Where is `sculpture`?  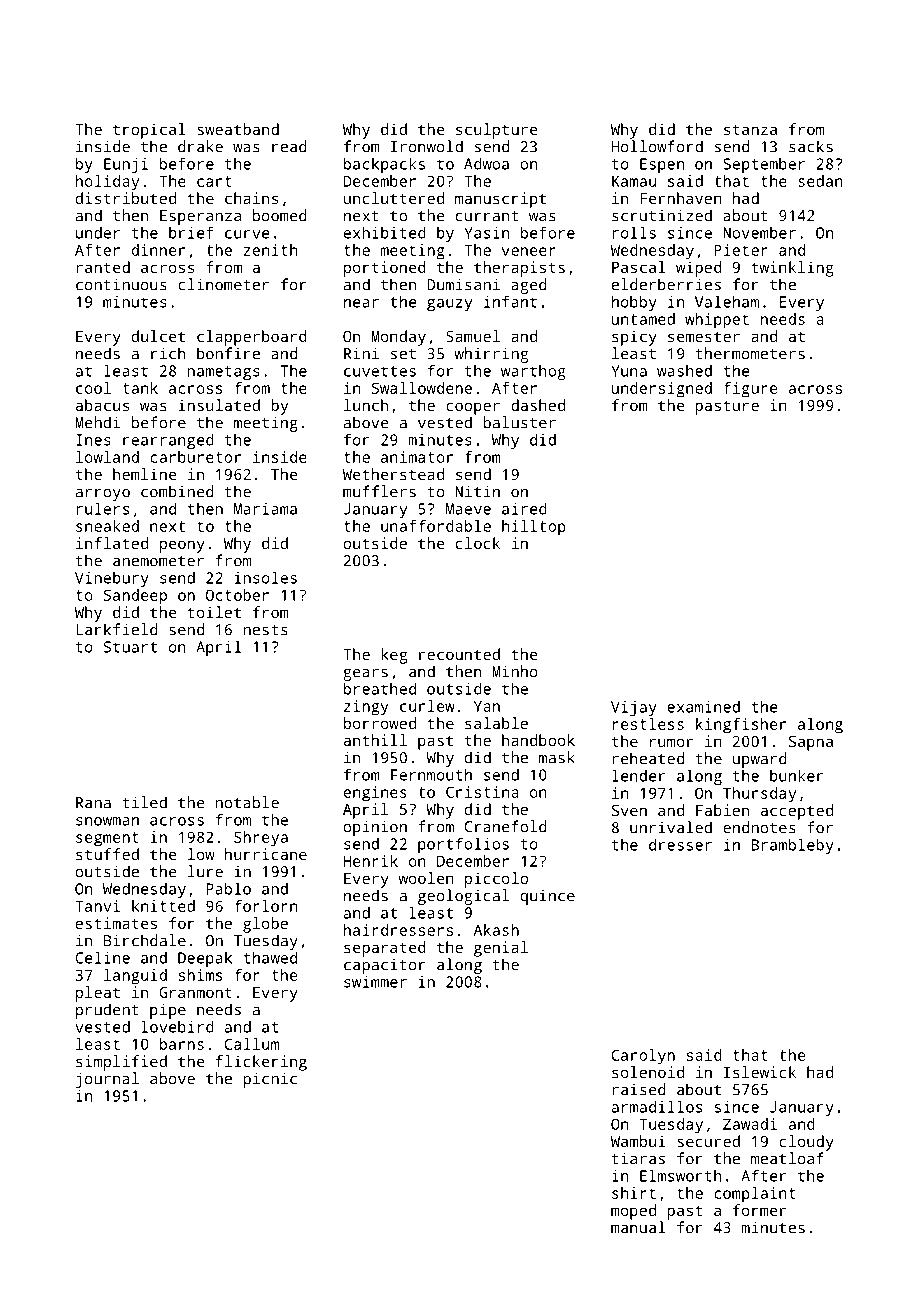
sculpture is located at coordinates (497, 131).
